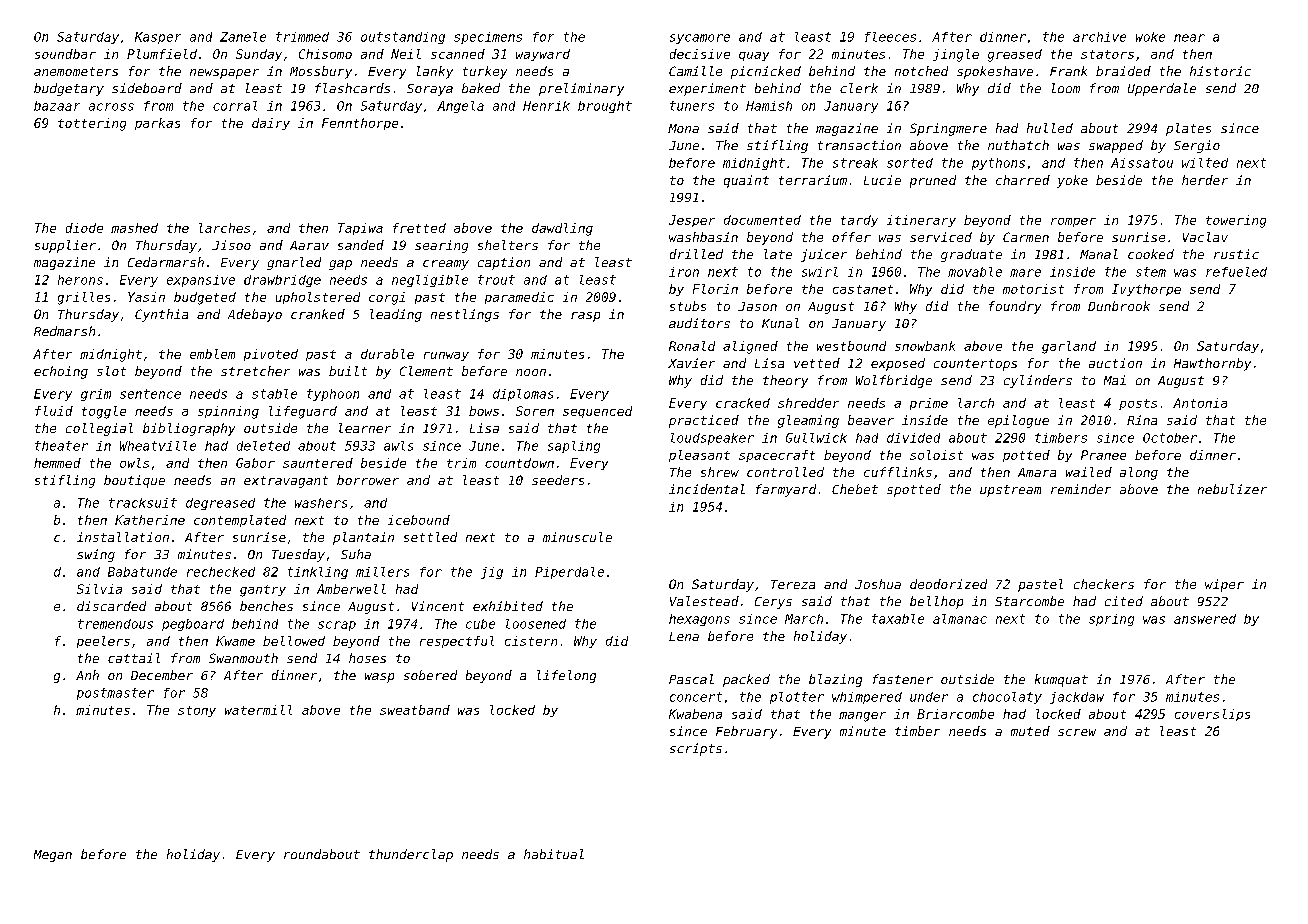 The width and height of the screenshot is (1308, 924). Describe the element at coordinates (53, 856) in the screenshot. I see `Megan` at that location.
